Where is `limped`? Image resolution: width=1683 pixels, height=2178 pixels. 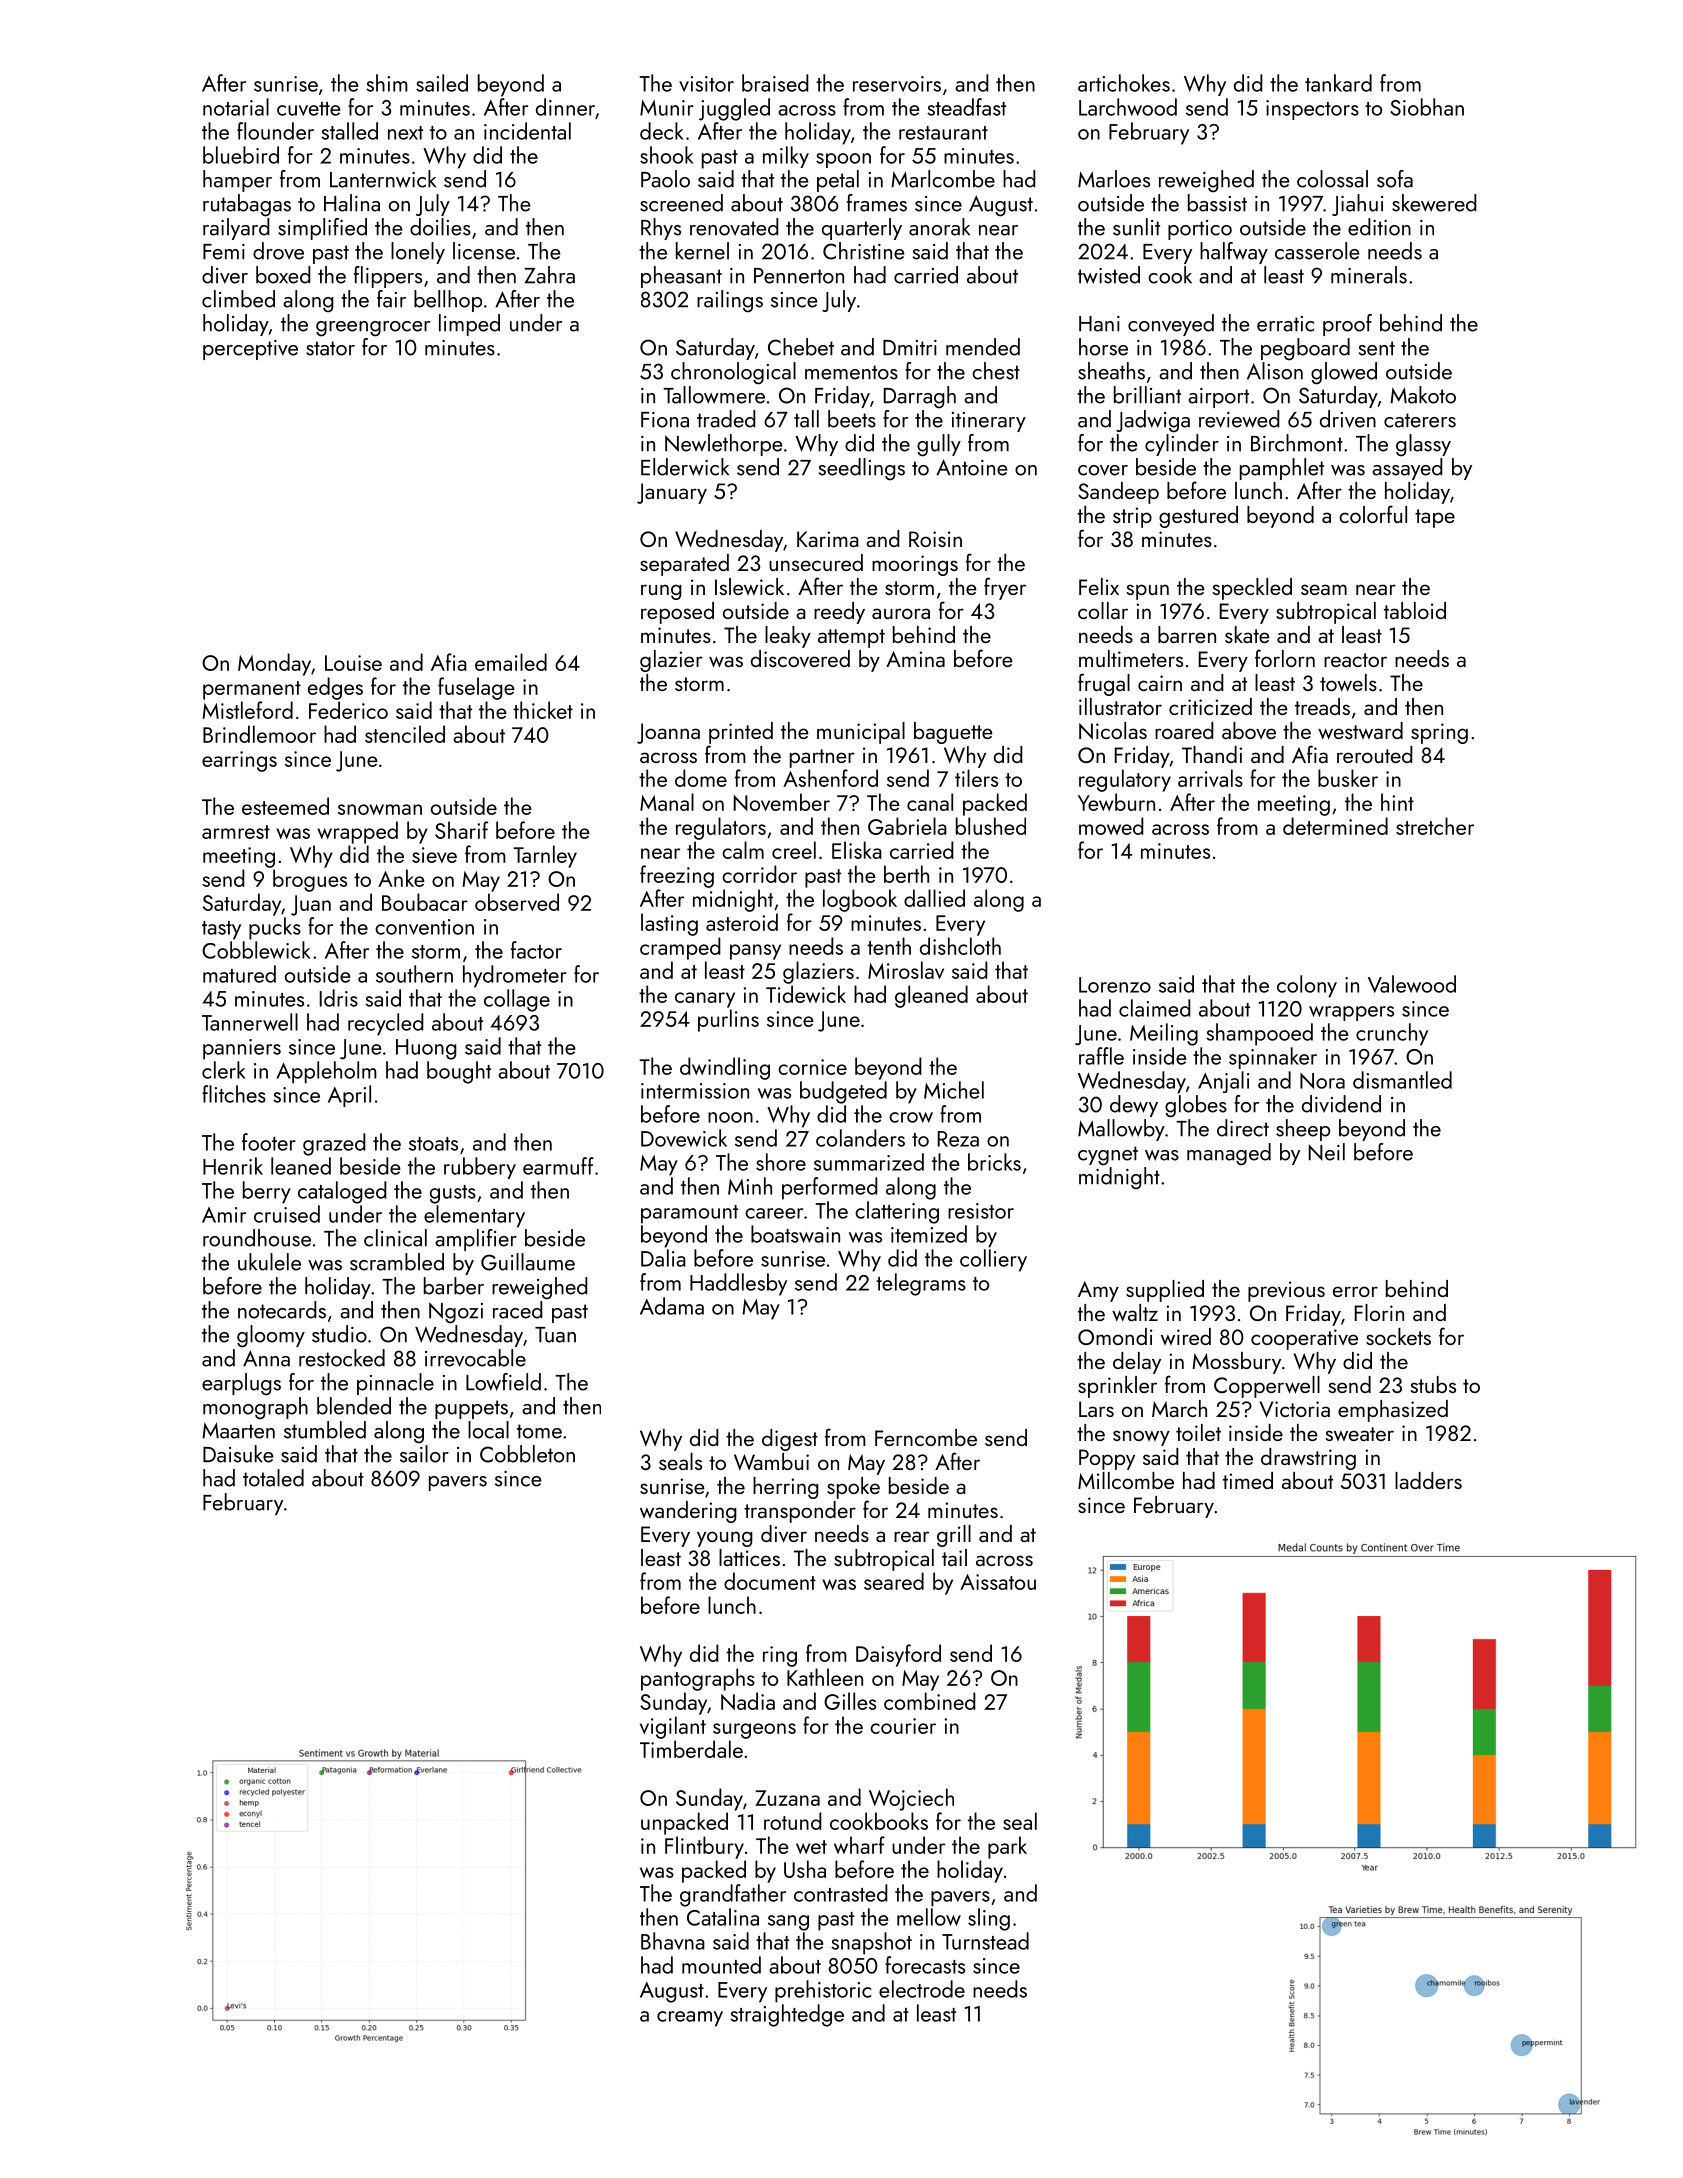
limped is located at coordinates (469, 325).
